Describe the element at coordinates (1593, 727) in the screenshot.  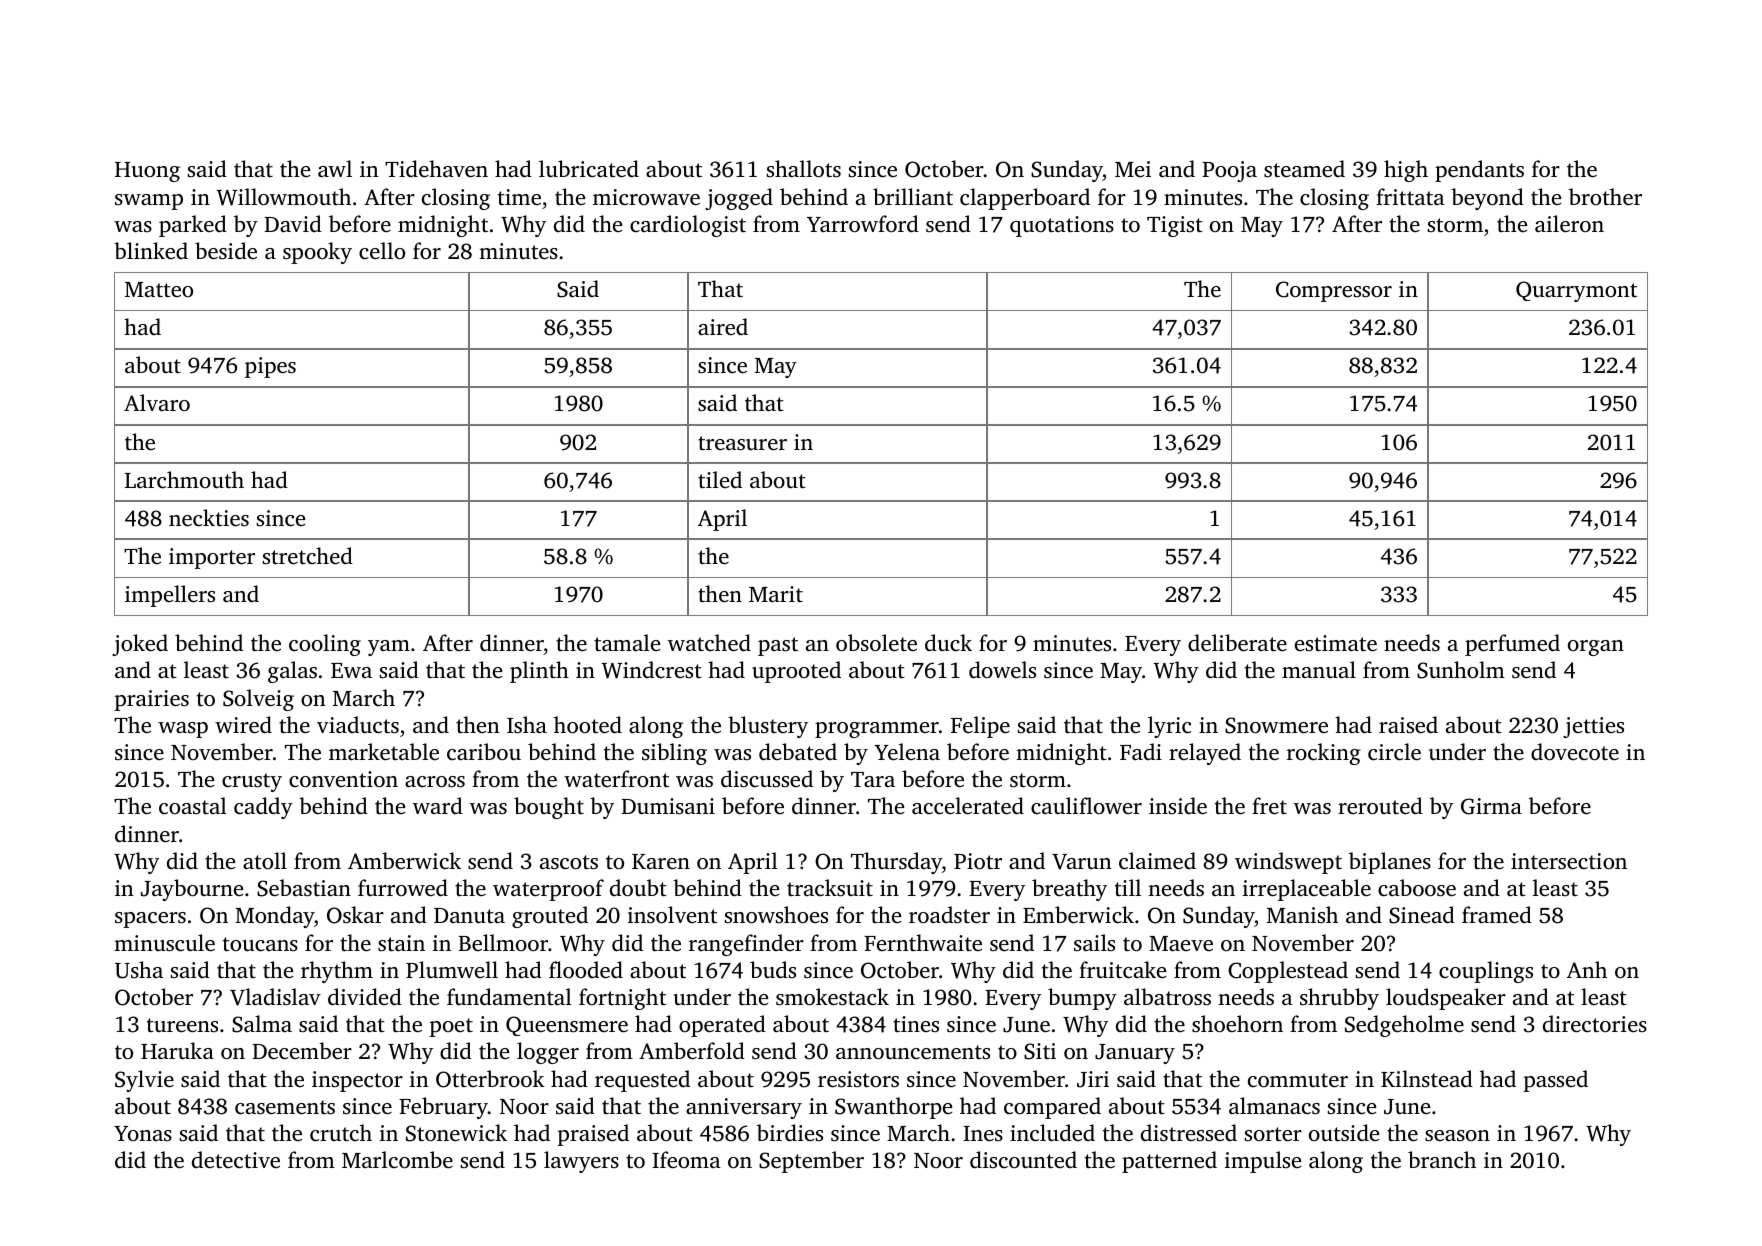
I see `jetties` at that location.
